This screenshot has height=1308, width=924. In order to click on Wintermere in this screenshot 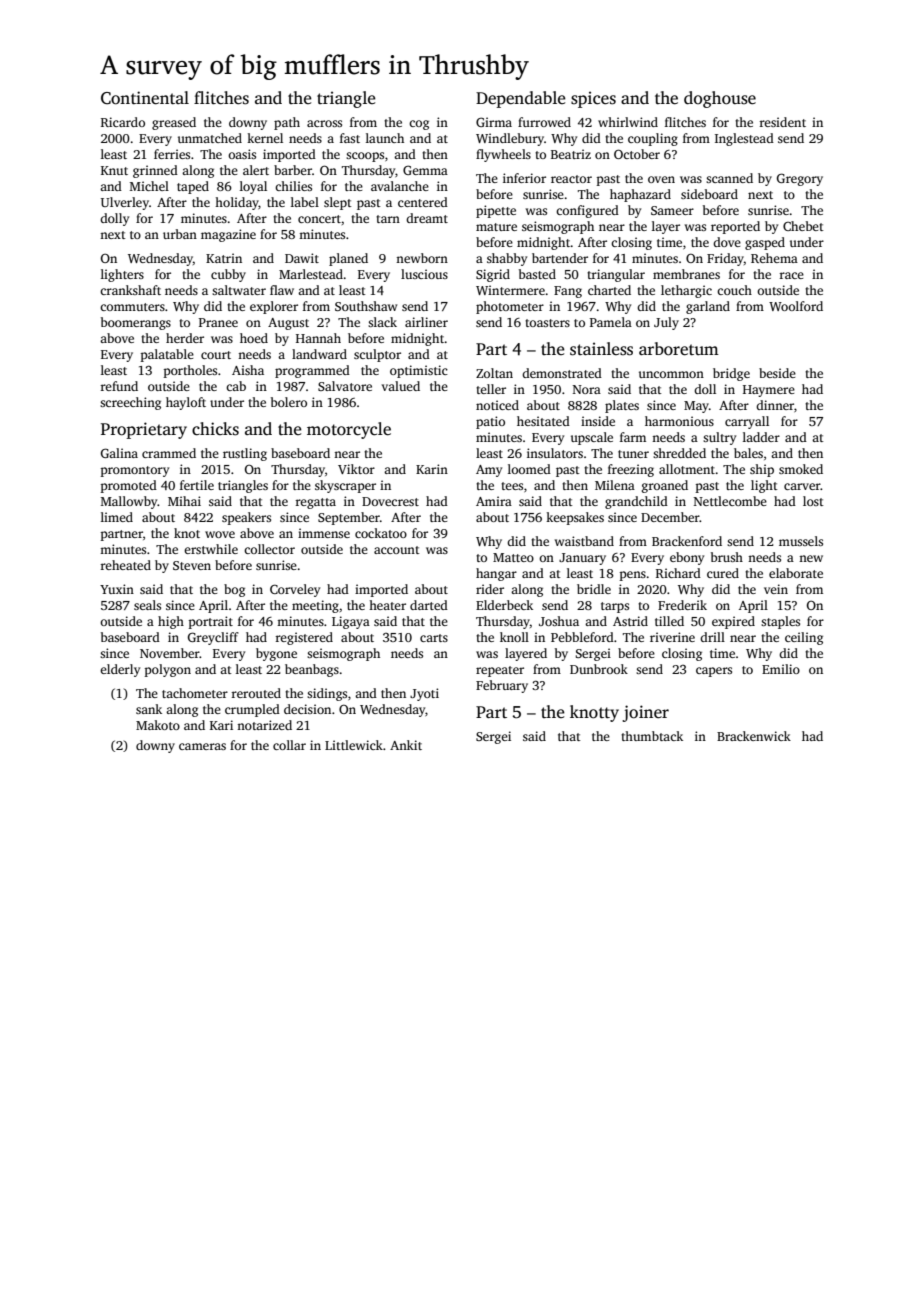, I will do `click(510, 290)`.
